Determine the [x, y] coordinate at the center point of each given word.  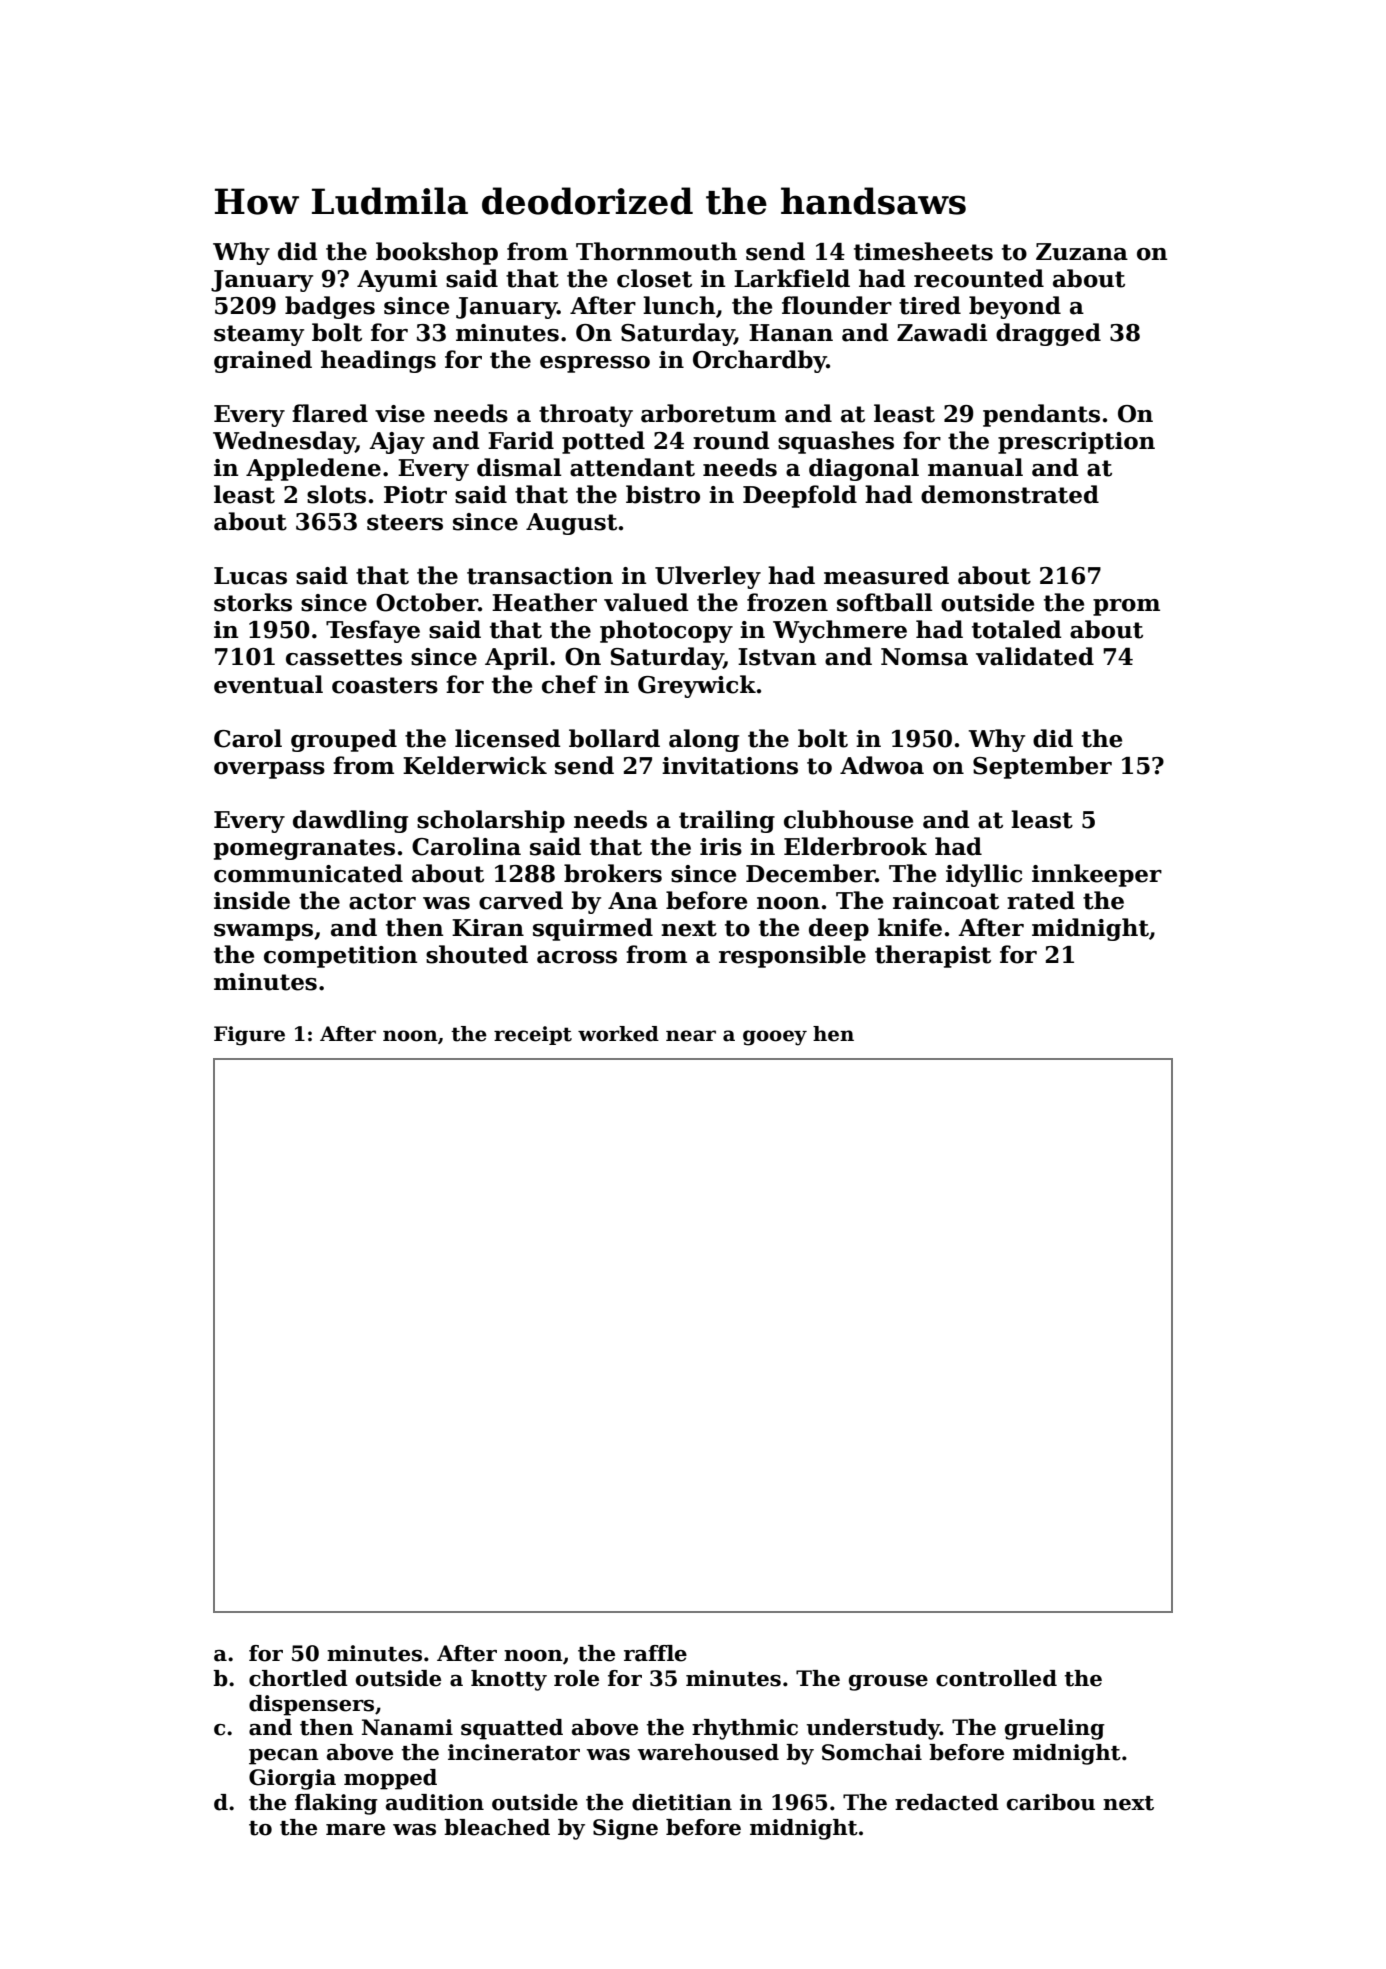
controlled [996, 1678]
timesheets [923, 251]
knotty [509, 1680]
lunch [679, 305]
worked [618, 1034]
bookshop [437, 253]
